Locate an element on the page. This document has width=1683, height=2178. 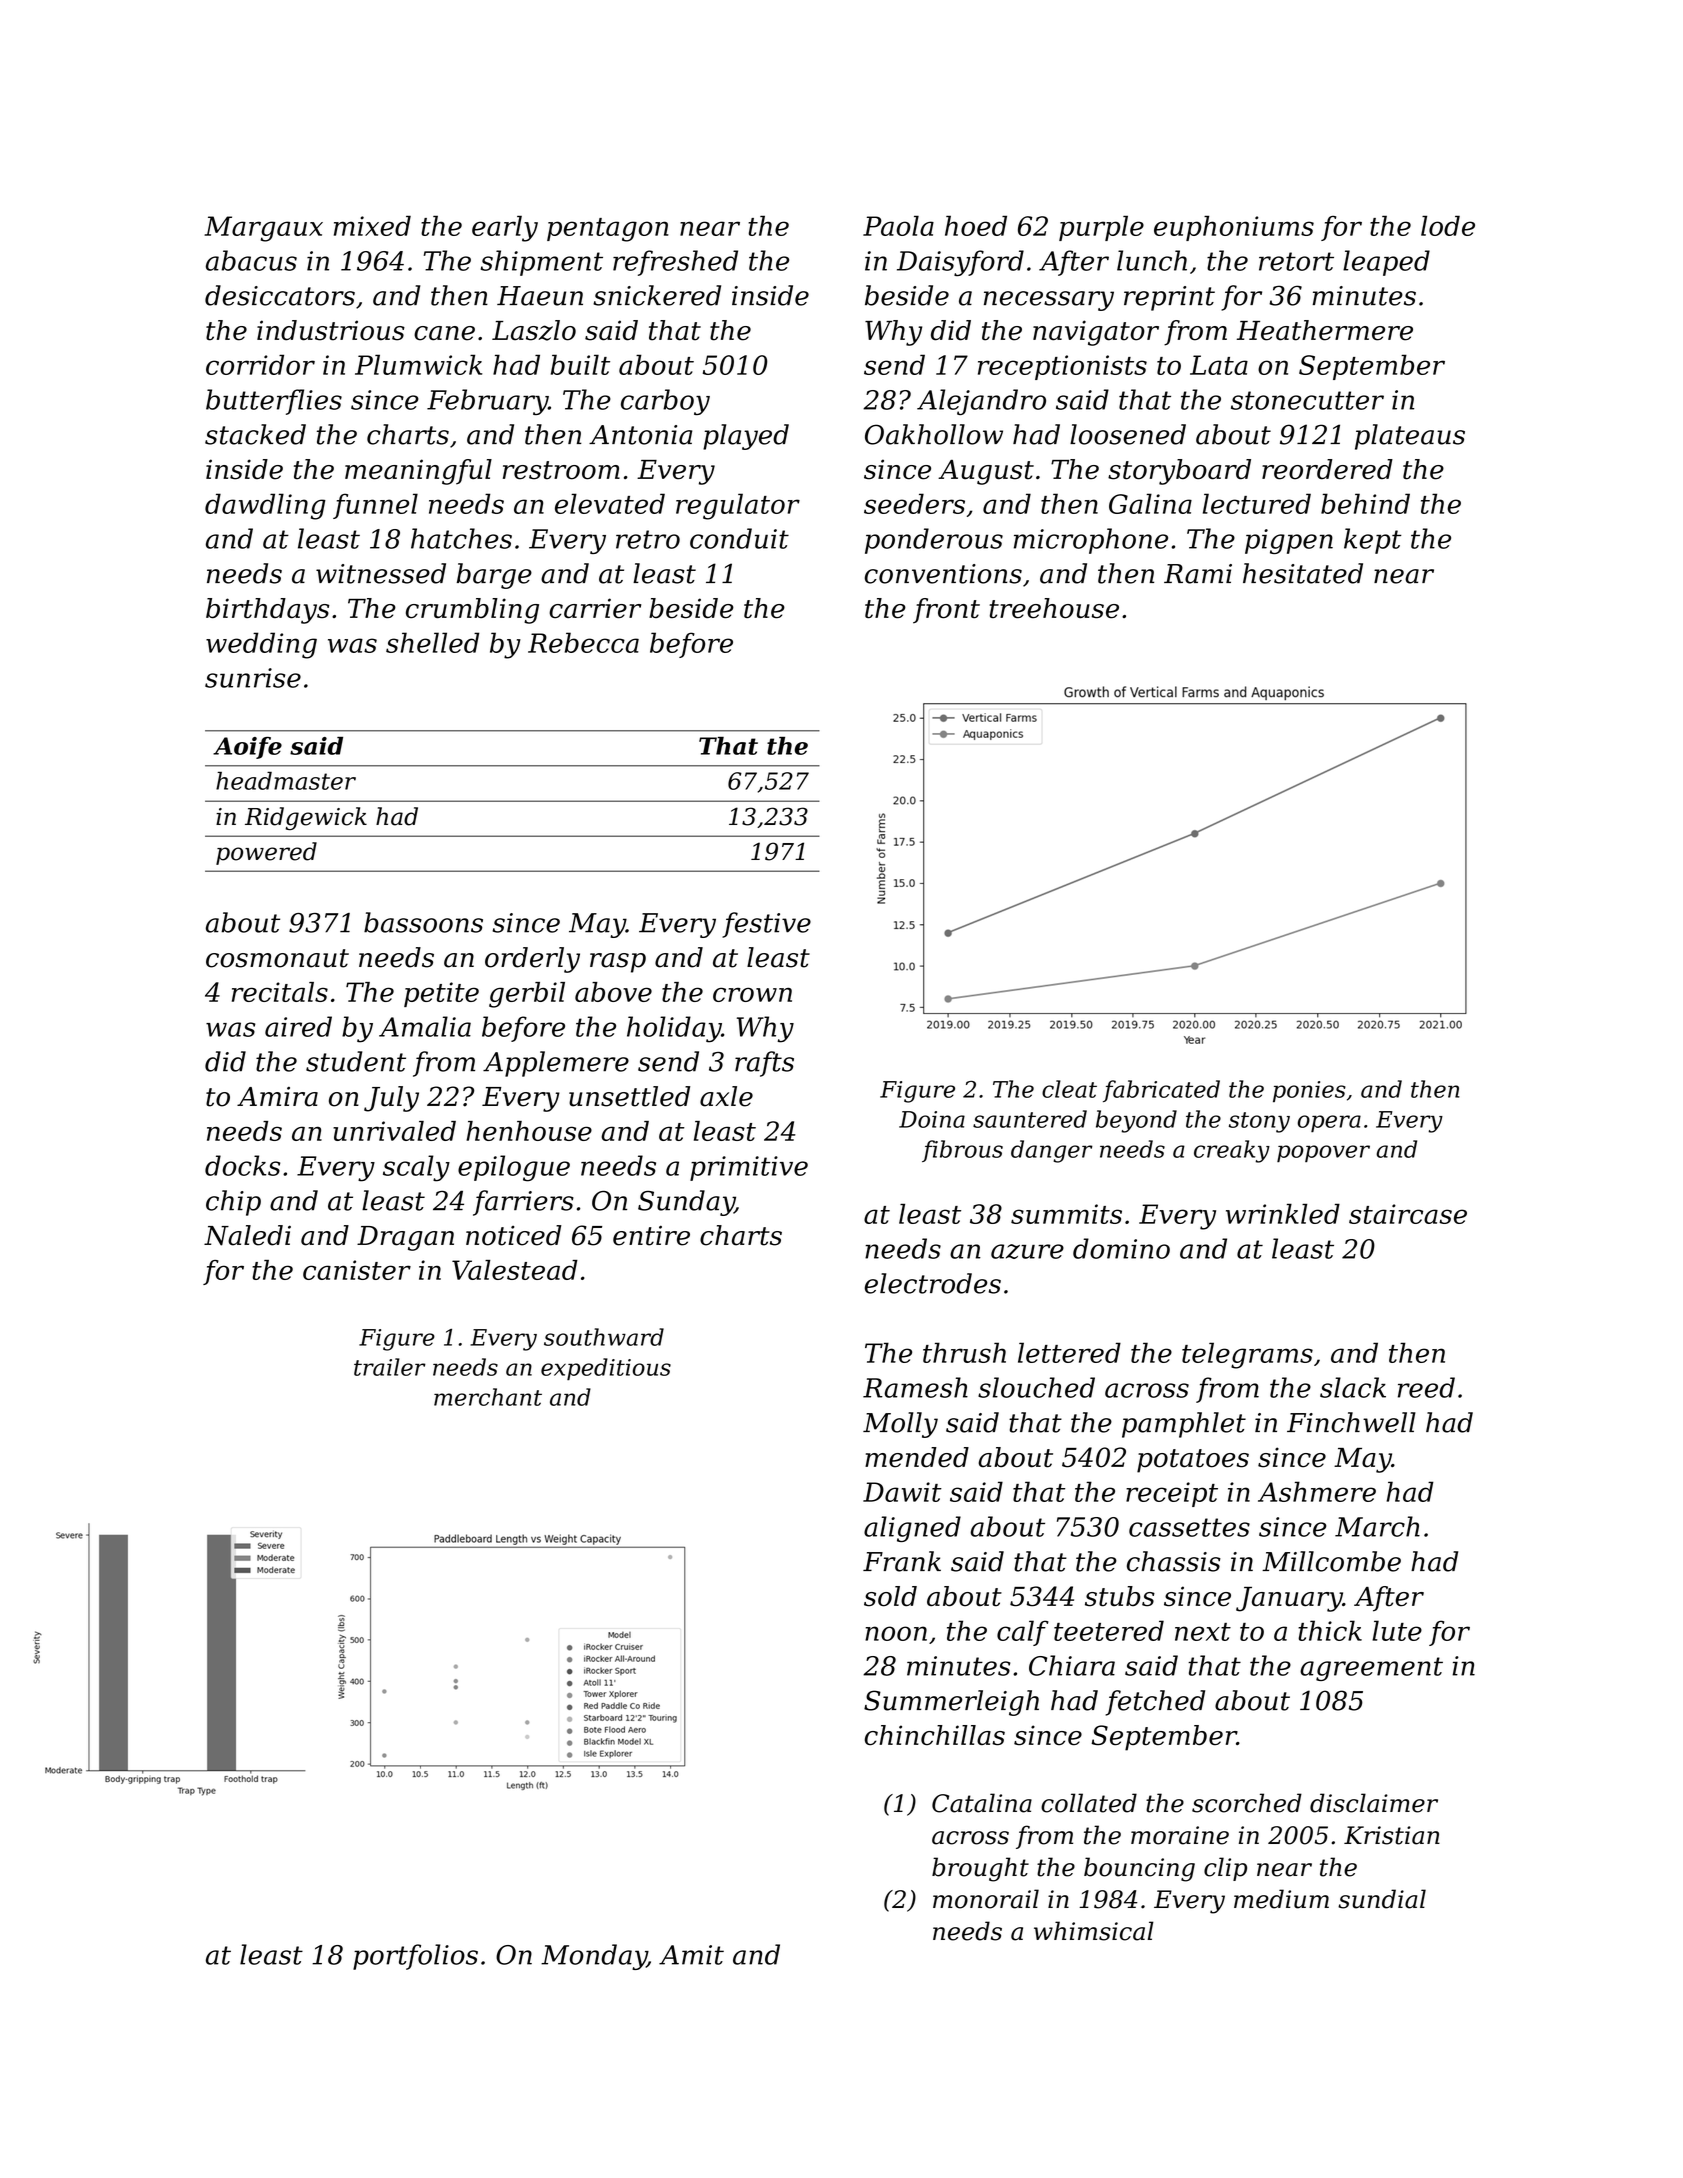
festive is located at coordinates (766, 925).
